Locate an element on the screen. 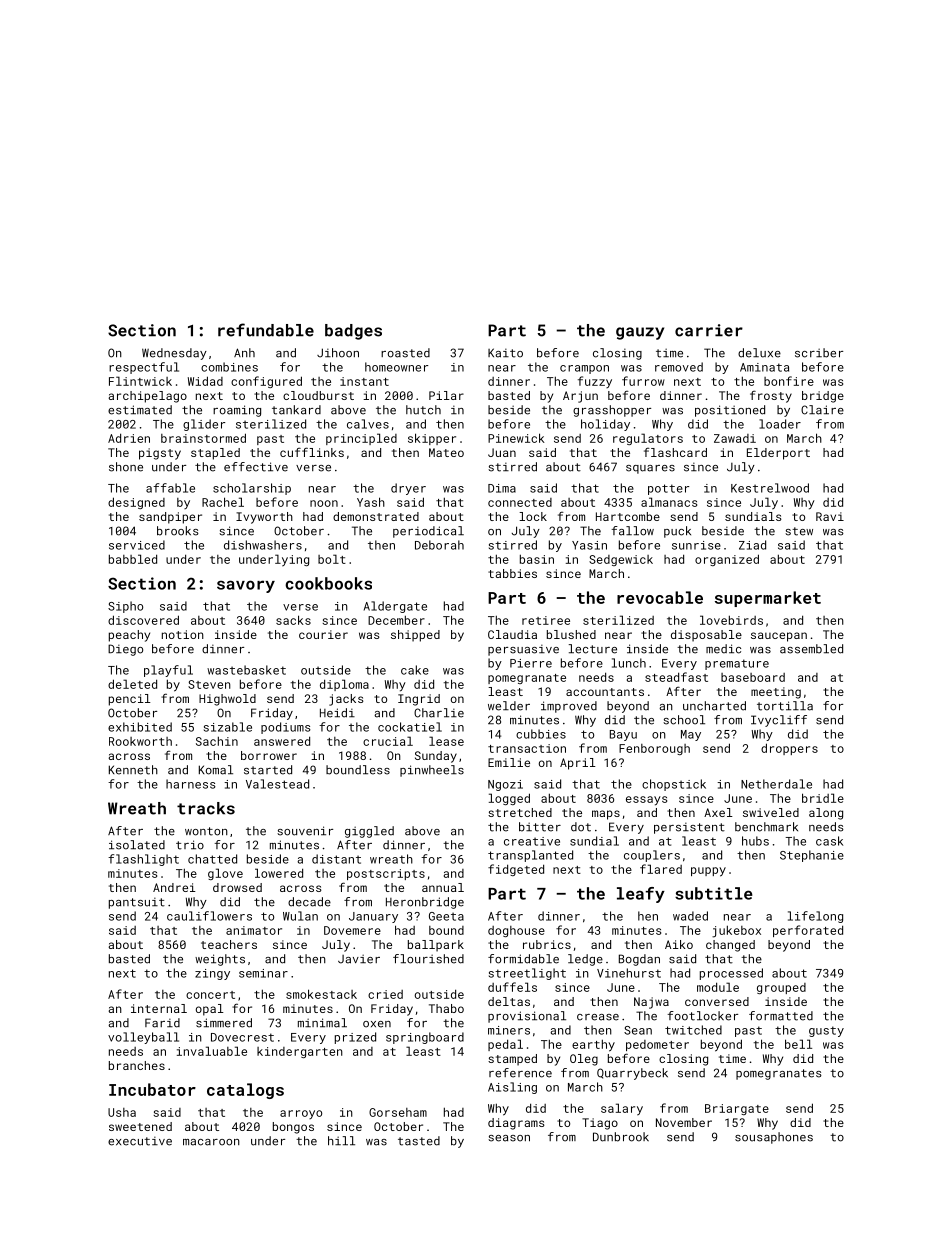 This screenshot has width=952, height=1233. podiums is located at coordinates (286, 728).
